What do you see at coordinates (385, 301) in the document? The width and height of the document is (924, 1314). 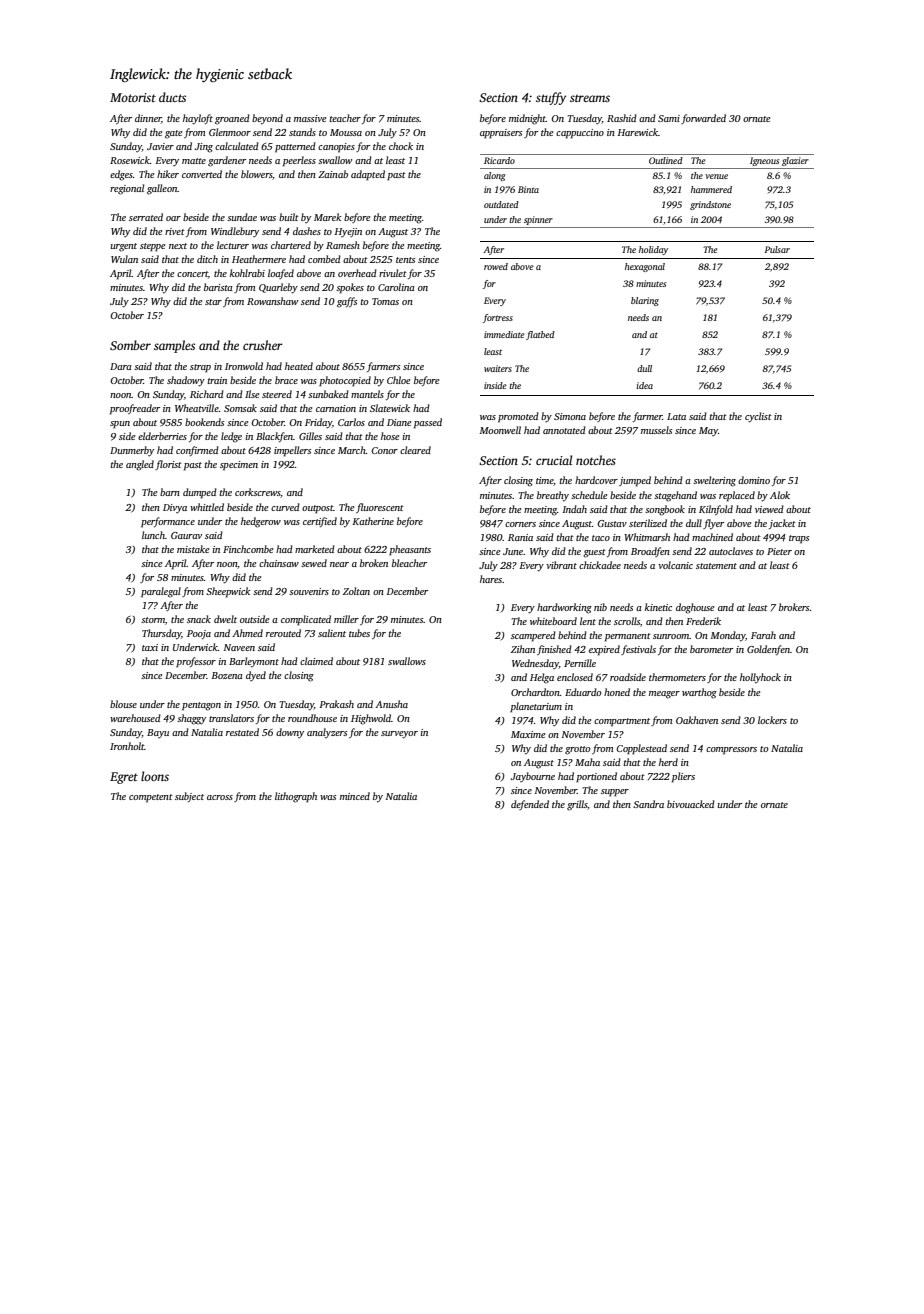 I see `Tomas` at bounding box center [385, 301].
